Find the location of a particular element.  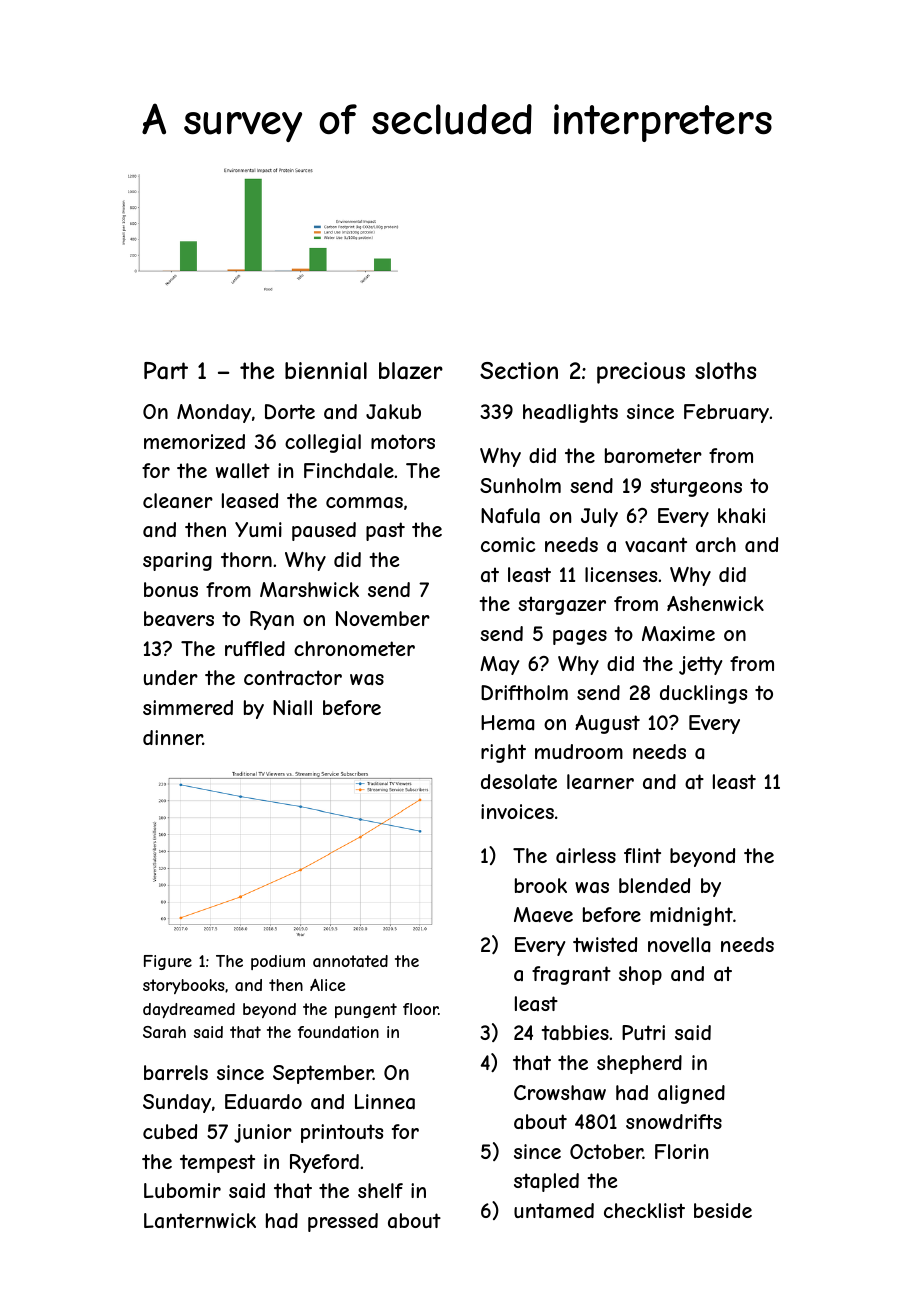

midnight is located at coordinates (691, 916).
